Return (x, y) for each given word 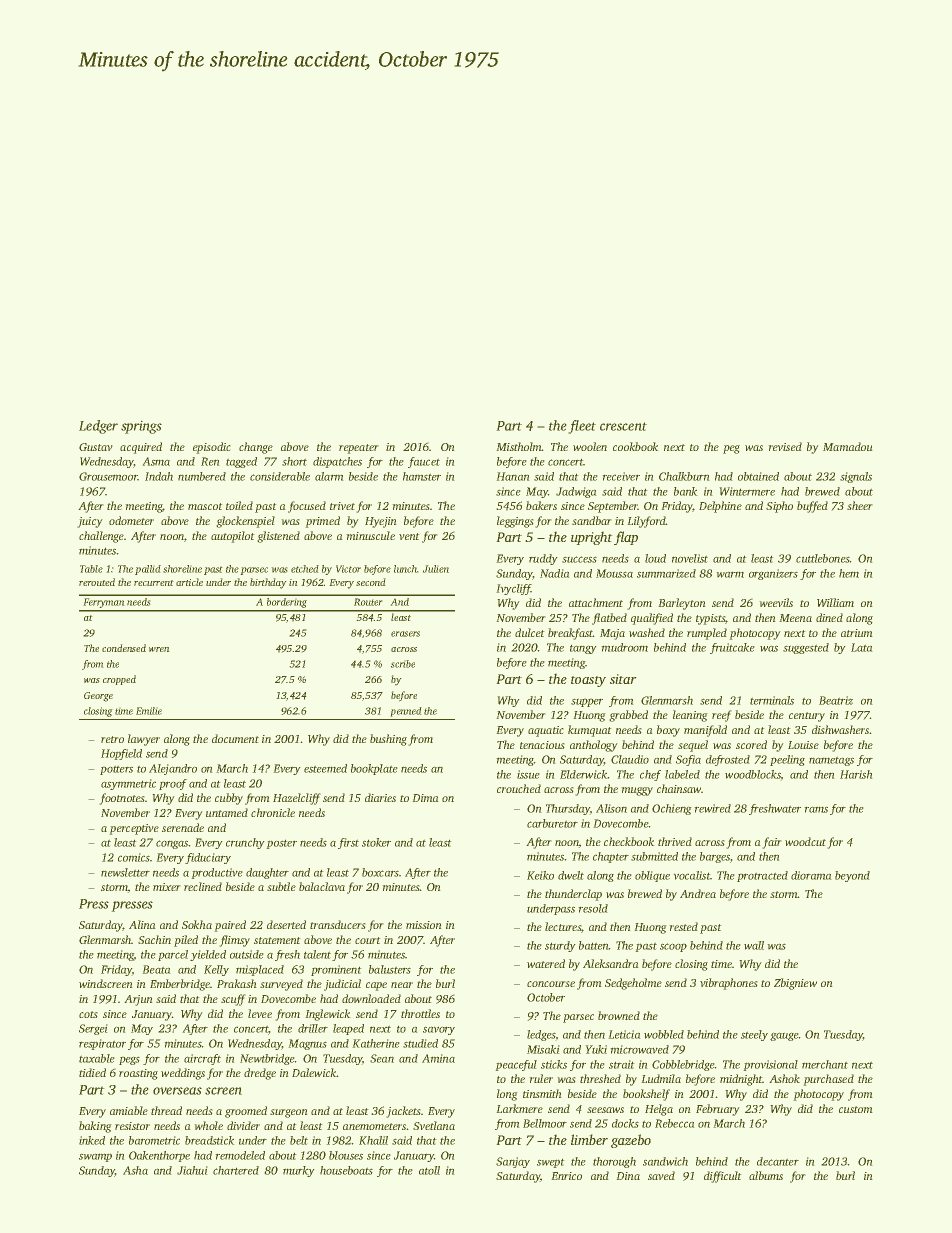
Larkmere (519, 1108)
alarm (329, 476)
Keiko (540, 875)
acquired (141, 448)
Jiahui (192, 1170)
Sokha (197, 924)
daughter (267, 873)
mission (424, 925)
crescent (623, 426)
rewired (712, 808)
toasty (588, 681)
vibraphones (729, 984)
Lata (862, 647)
